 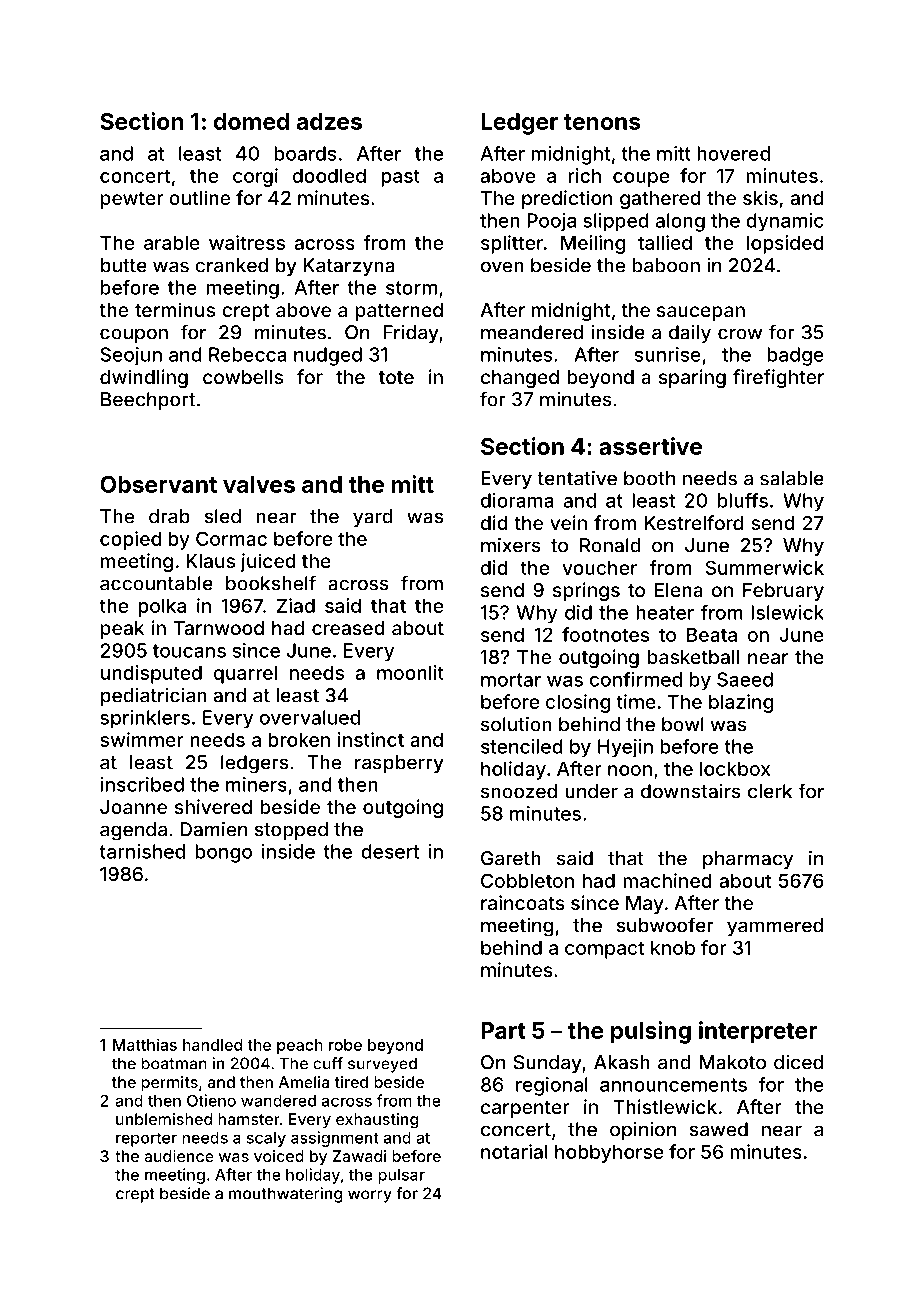 I want to click on overvalued, so click(x=310, y=717).
